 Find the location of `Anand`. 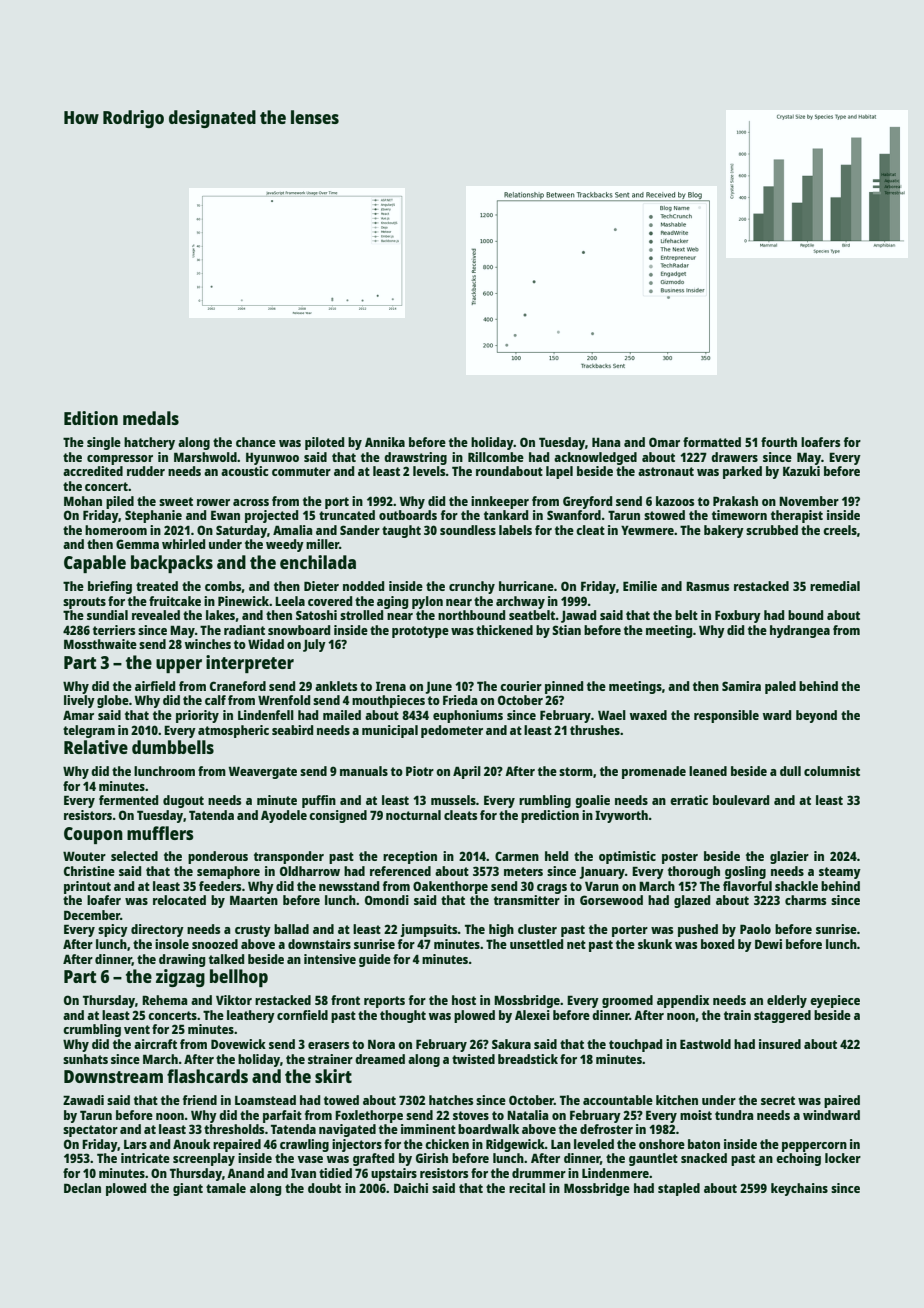

Anand is located at coordinates (245, 1173).
